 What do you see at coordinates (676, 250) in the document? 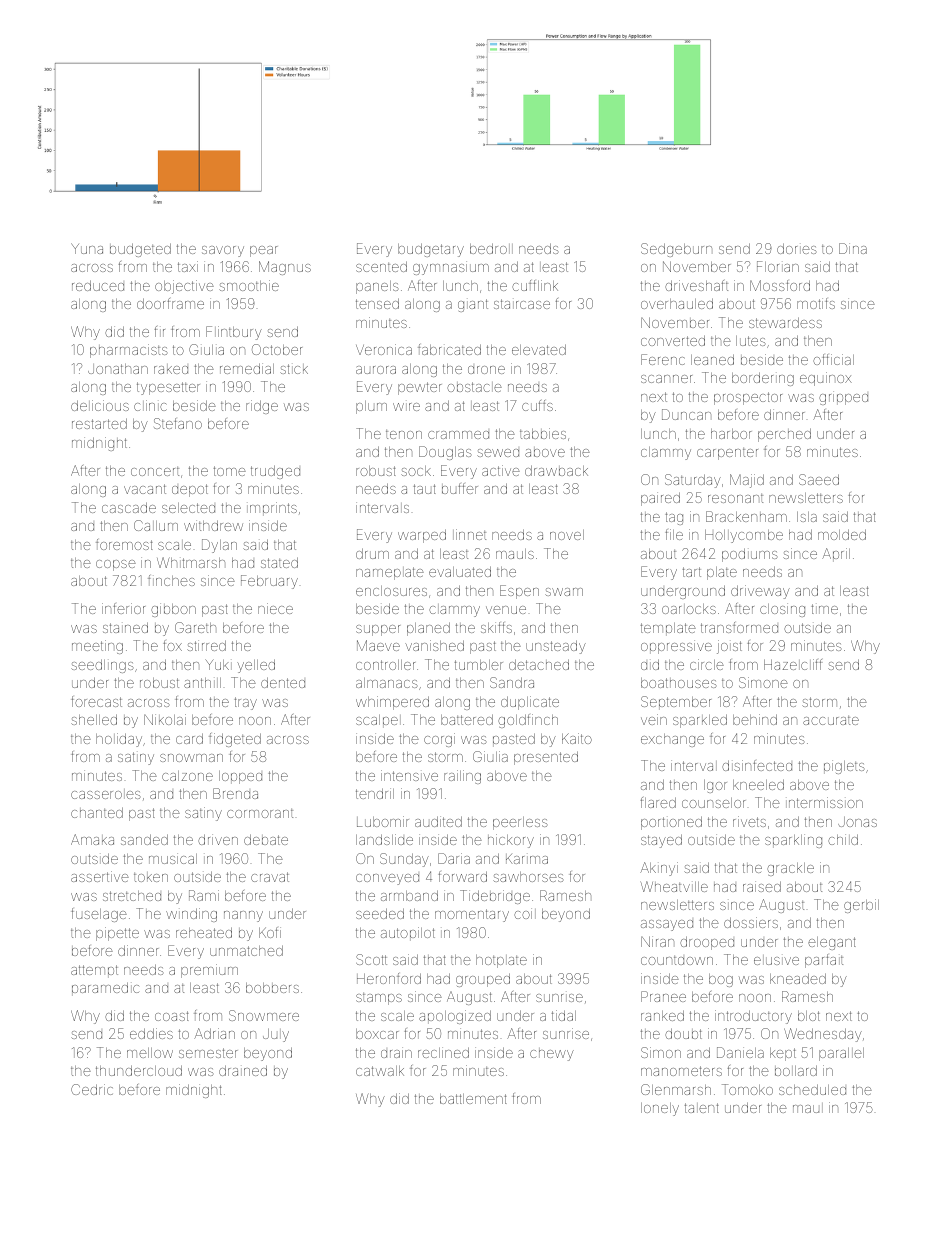
I see `Sedgeburn` at bounding box center [676, 250].
